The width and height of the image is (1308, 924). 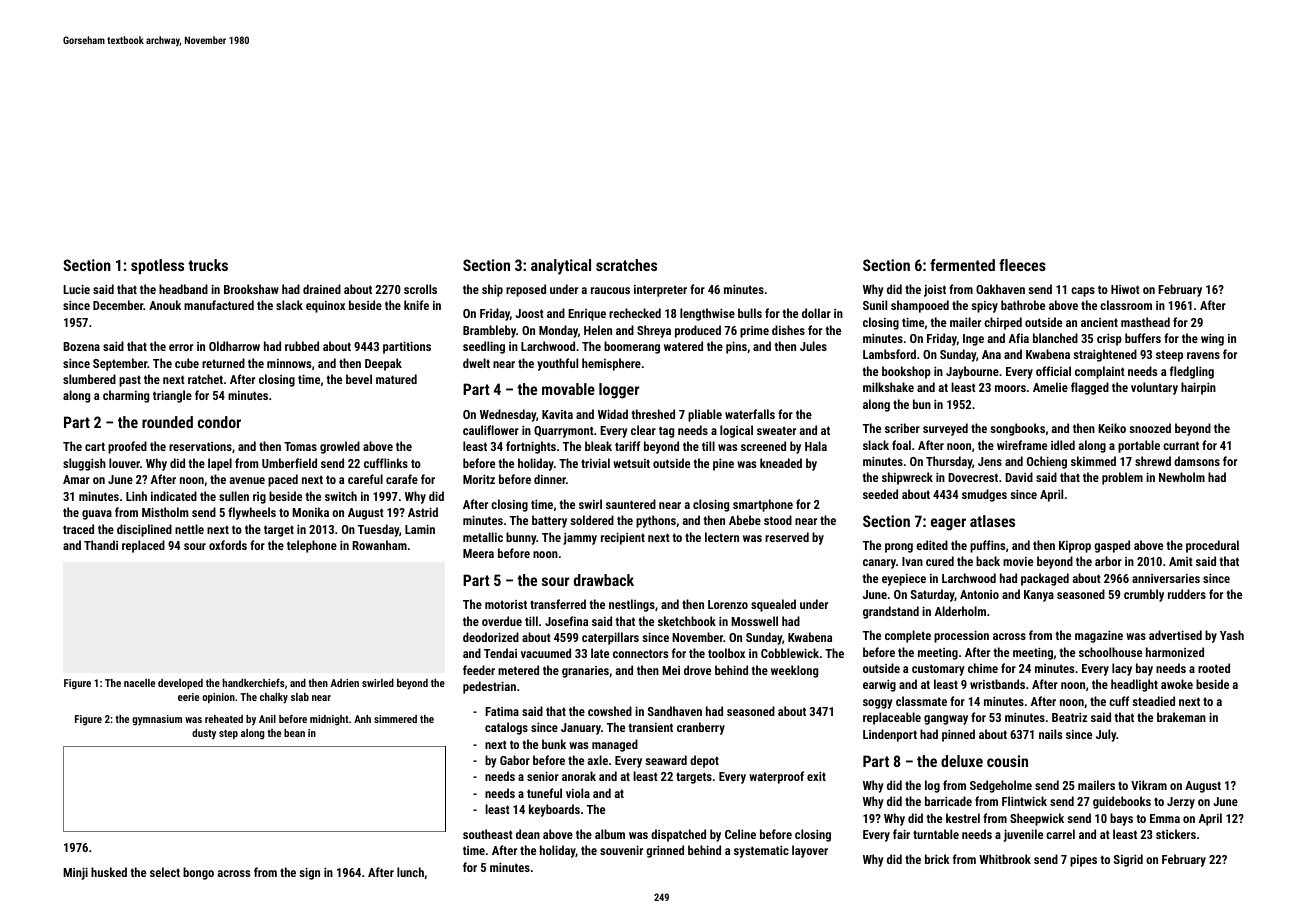 What do you see at coordinates (1125, 289) in the image?
I see `Hiwot` at bounding box center [1125, 289].
